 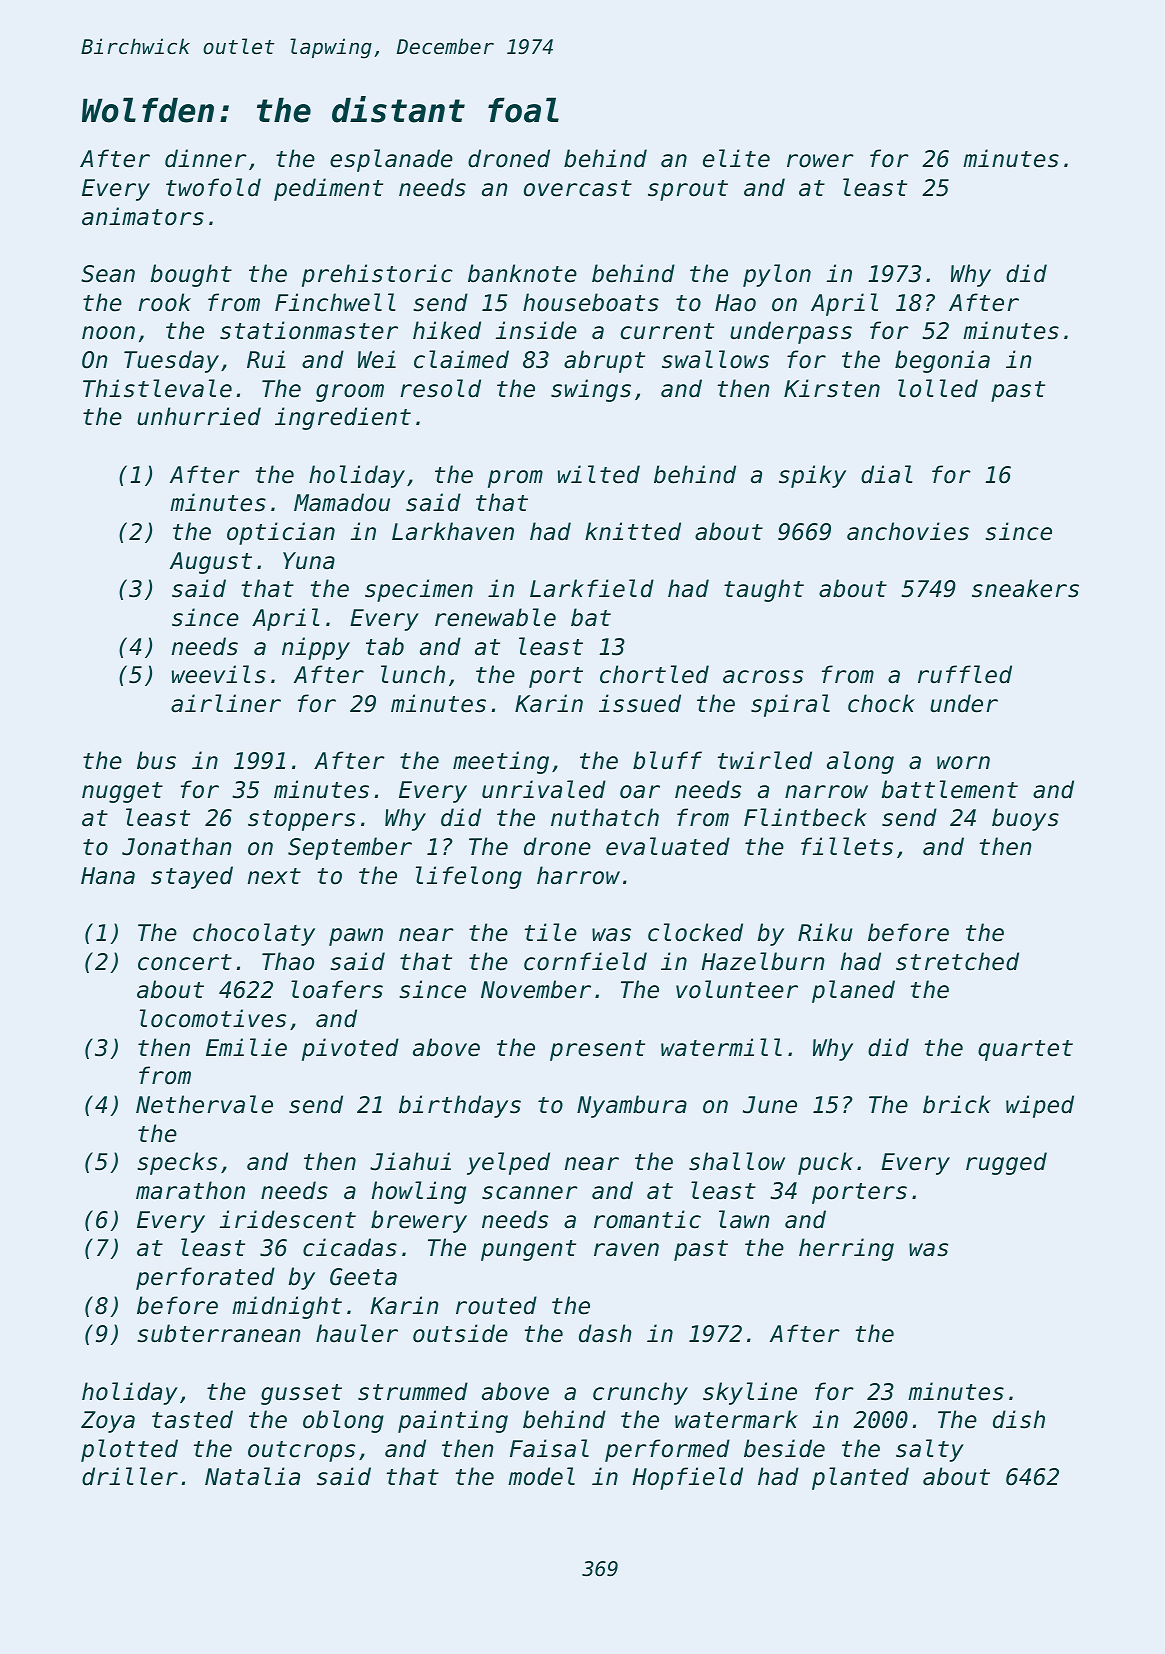 I want to click on Mamadou, so click(x=342, y=502).
